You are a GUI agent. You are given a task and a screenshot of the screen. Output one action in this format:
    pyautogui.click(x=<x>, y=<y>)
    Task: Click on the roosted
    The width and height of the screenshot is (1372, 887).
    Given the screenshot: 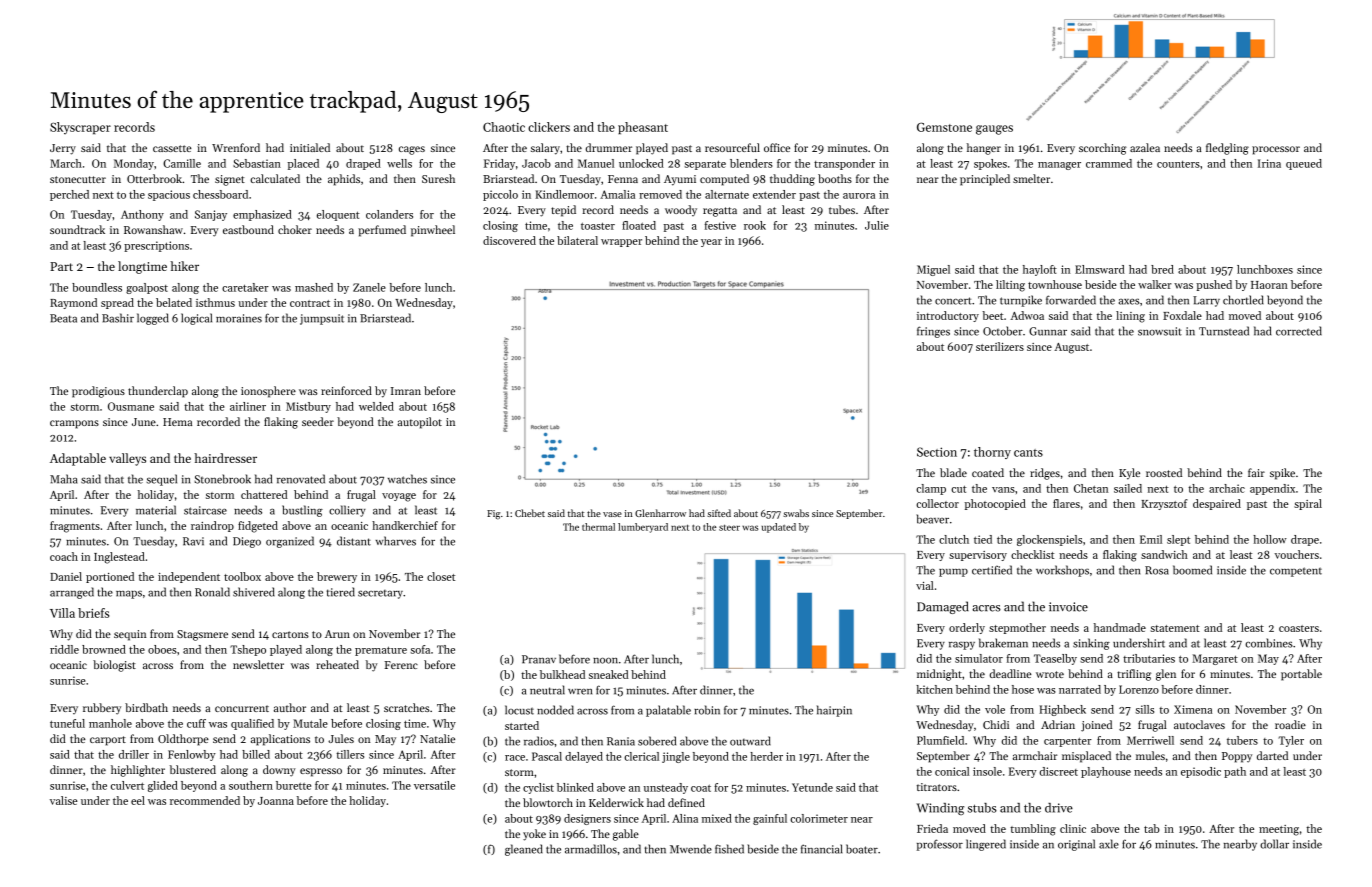 What is the action you would take?
    pyautogui.click(x=1164, y=472)
